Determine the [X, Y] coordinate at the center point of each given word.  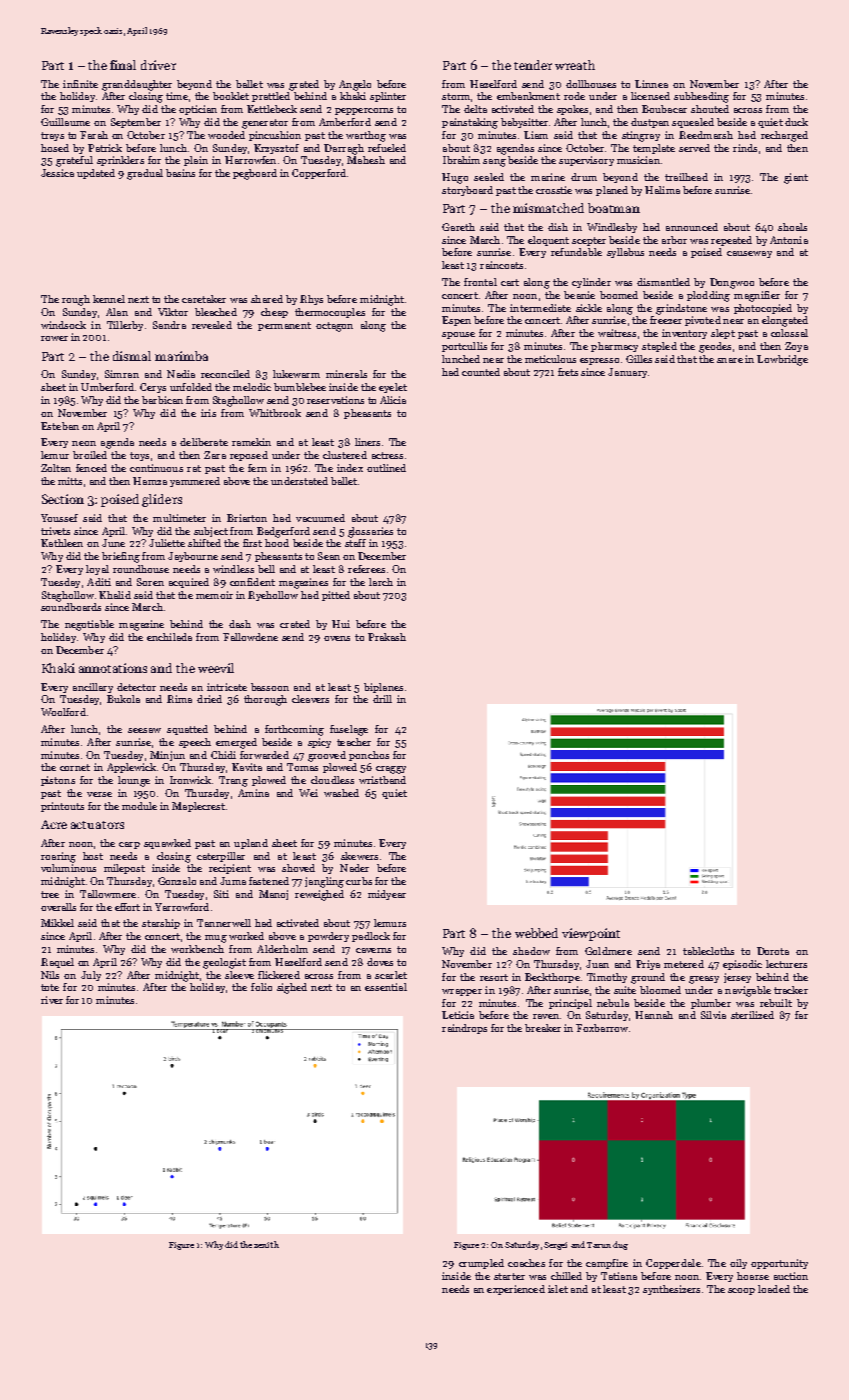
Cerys [153, 388]
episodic [742, 965]
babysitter [524, 123]
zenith [266, 1244]
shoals [792, 227]
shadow [531, 951]
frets [568, 372]
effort [127, 907]
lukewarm [296, 374]
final [123, 65]
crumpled [481, 1264]
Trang [233, 781]
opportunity [779, 1264]
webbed [536, 933]
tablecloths [708, 951]
